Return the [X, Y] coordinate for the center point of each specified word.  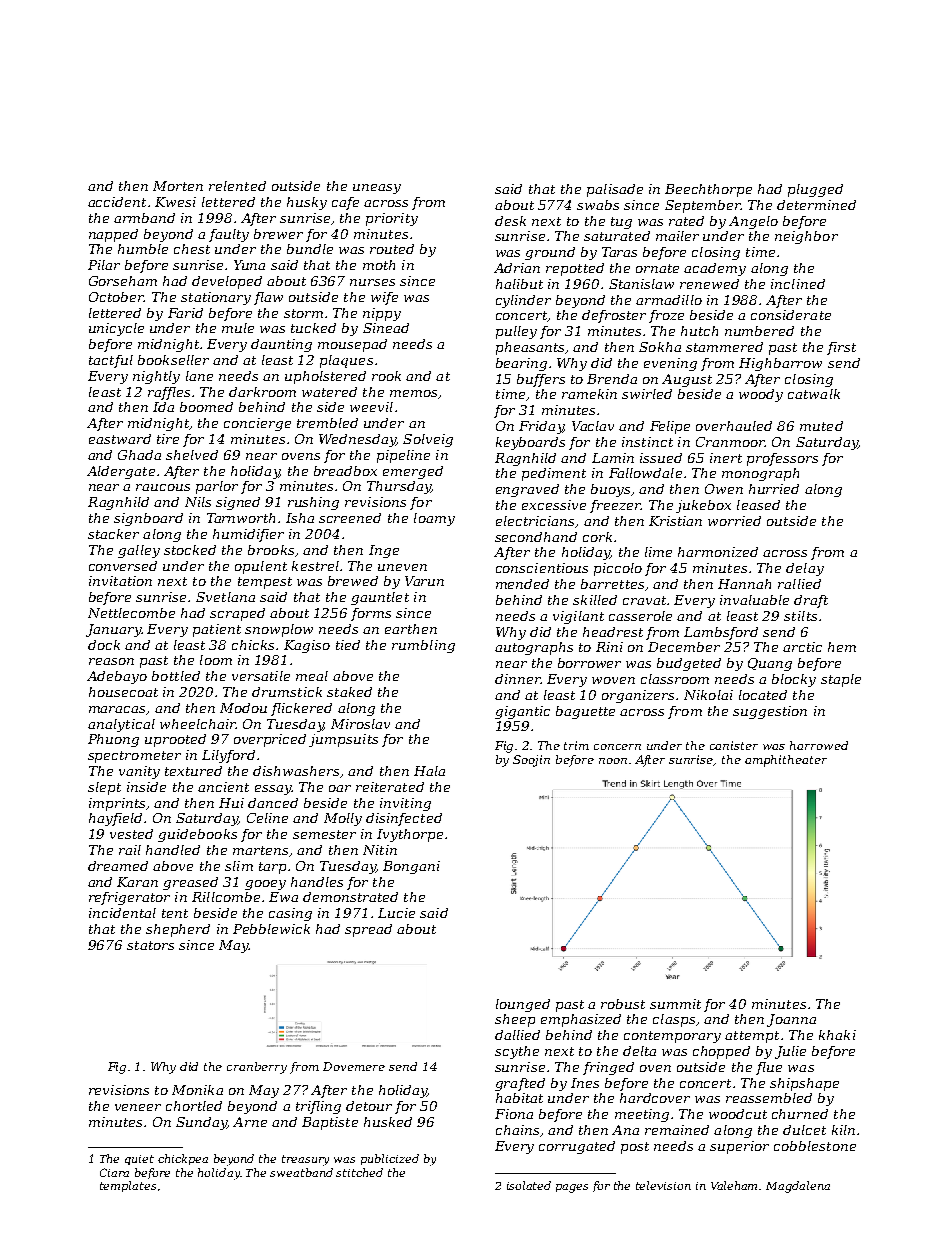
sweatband [301, 1172]
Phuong [113, 740]
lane [199, 376]
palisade [615, 190]
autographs [534, 648]
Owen [724, 489]
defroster [614, 316]
